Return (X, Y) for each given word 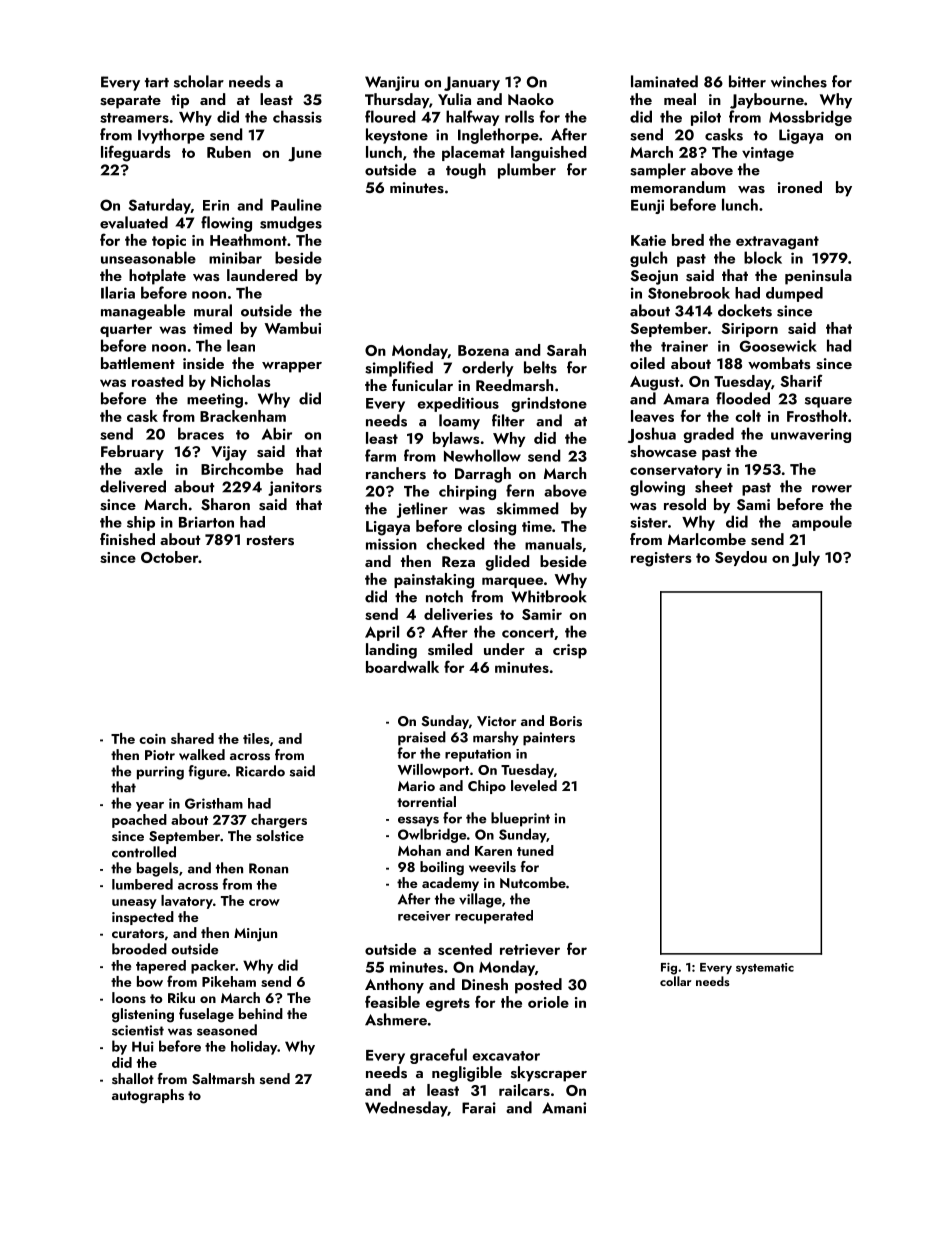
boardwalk (402, 667)
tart (157, 83)
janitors (295, 488)
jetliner (422, 510)
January (472, 83)
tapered (161, 967)
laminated (664, 81)
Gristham (214, 803)
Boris (566, 721)
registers (661, 559)
